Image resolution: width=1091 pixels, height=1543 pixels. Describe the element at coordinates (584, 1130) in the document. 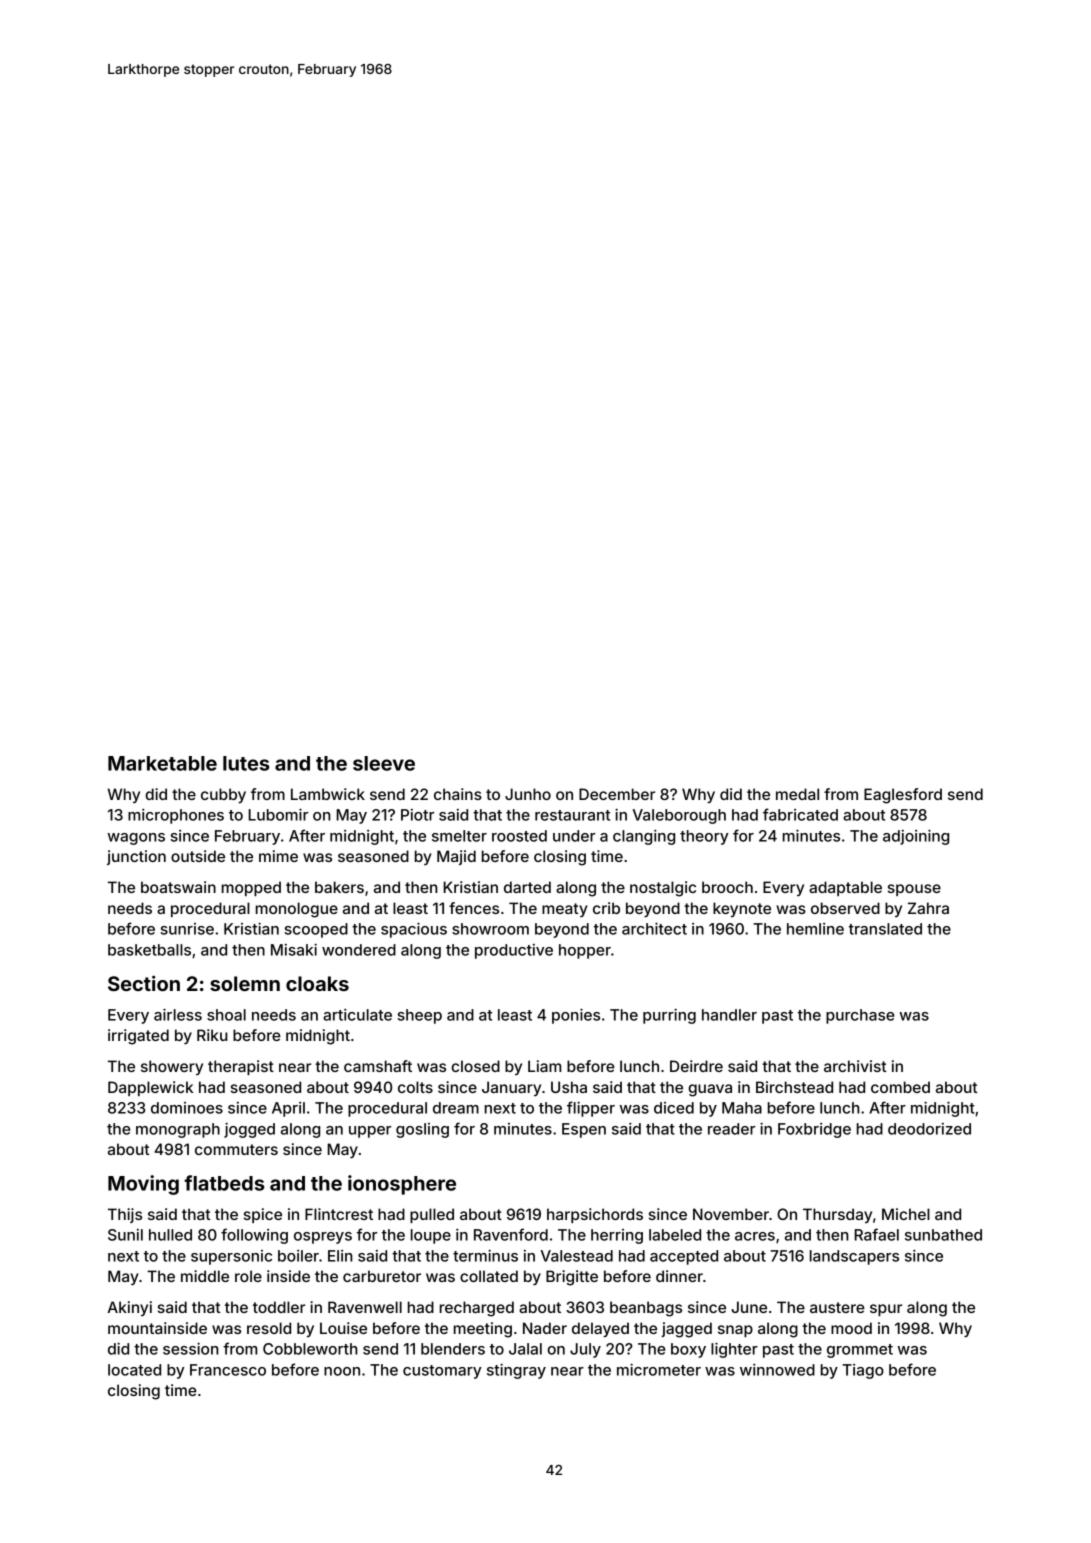

I see `Espen` at that location.
